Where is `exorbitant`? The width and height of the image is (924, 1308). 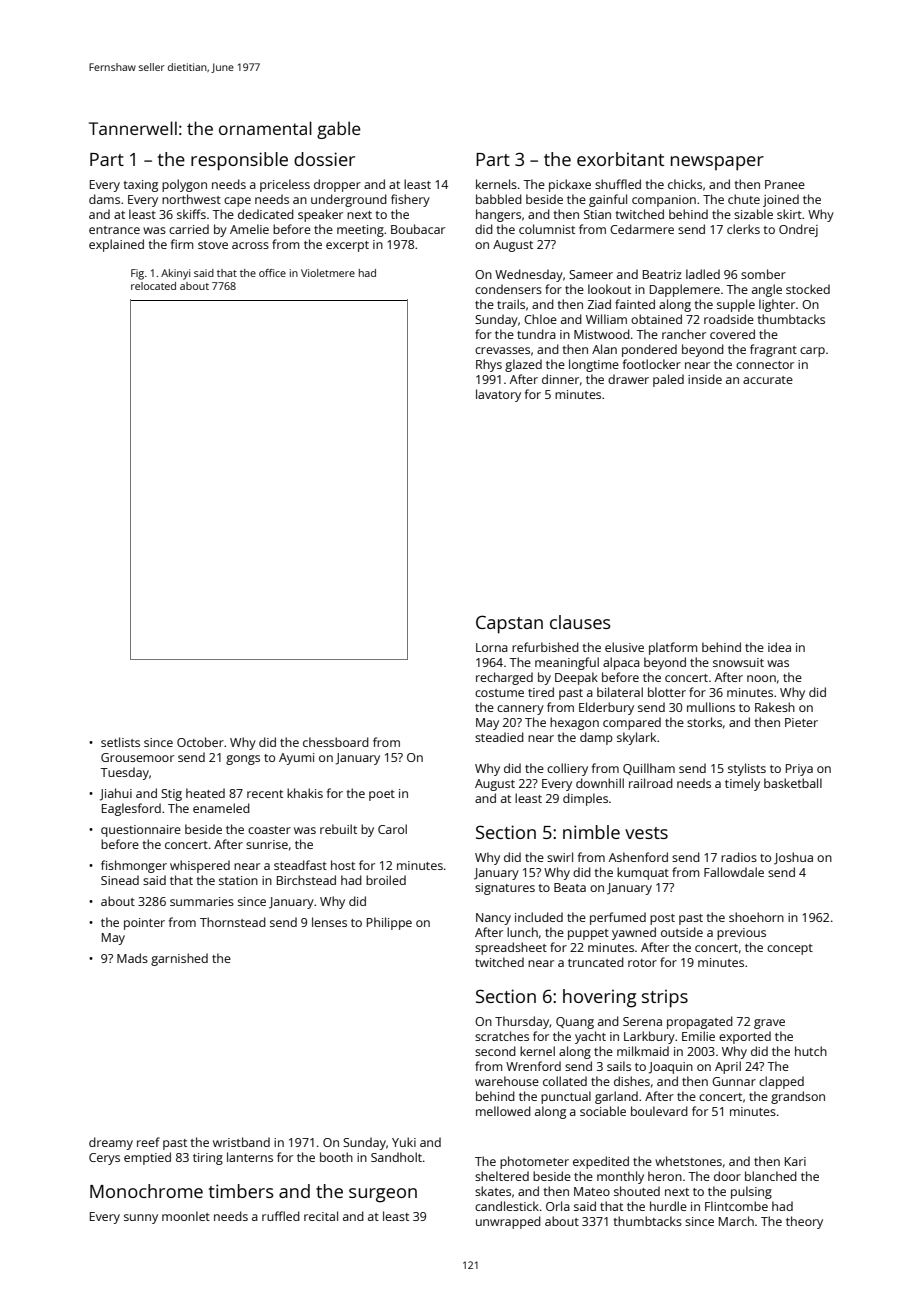
exorbitant is located at coordinates (620, 159).
